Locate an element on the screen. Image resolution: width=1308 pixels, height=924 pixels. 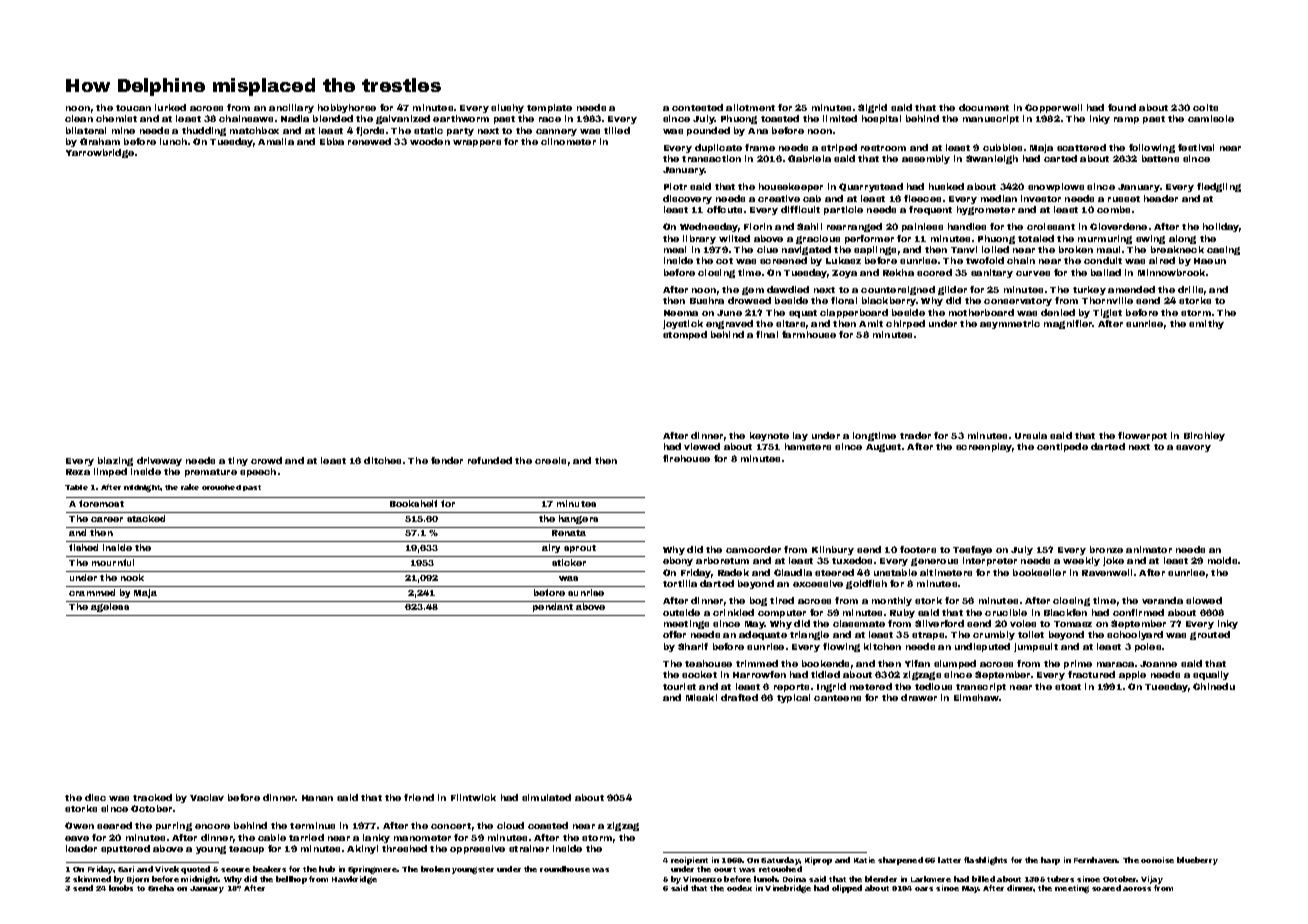
viewed is located at coordinates (702, 446).
